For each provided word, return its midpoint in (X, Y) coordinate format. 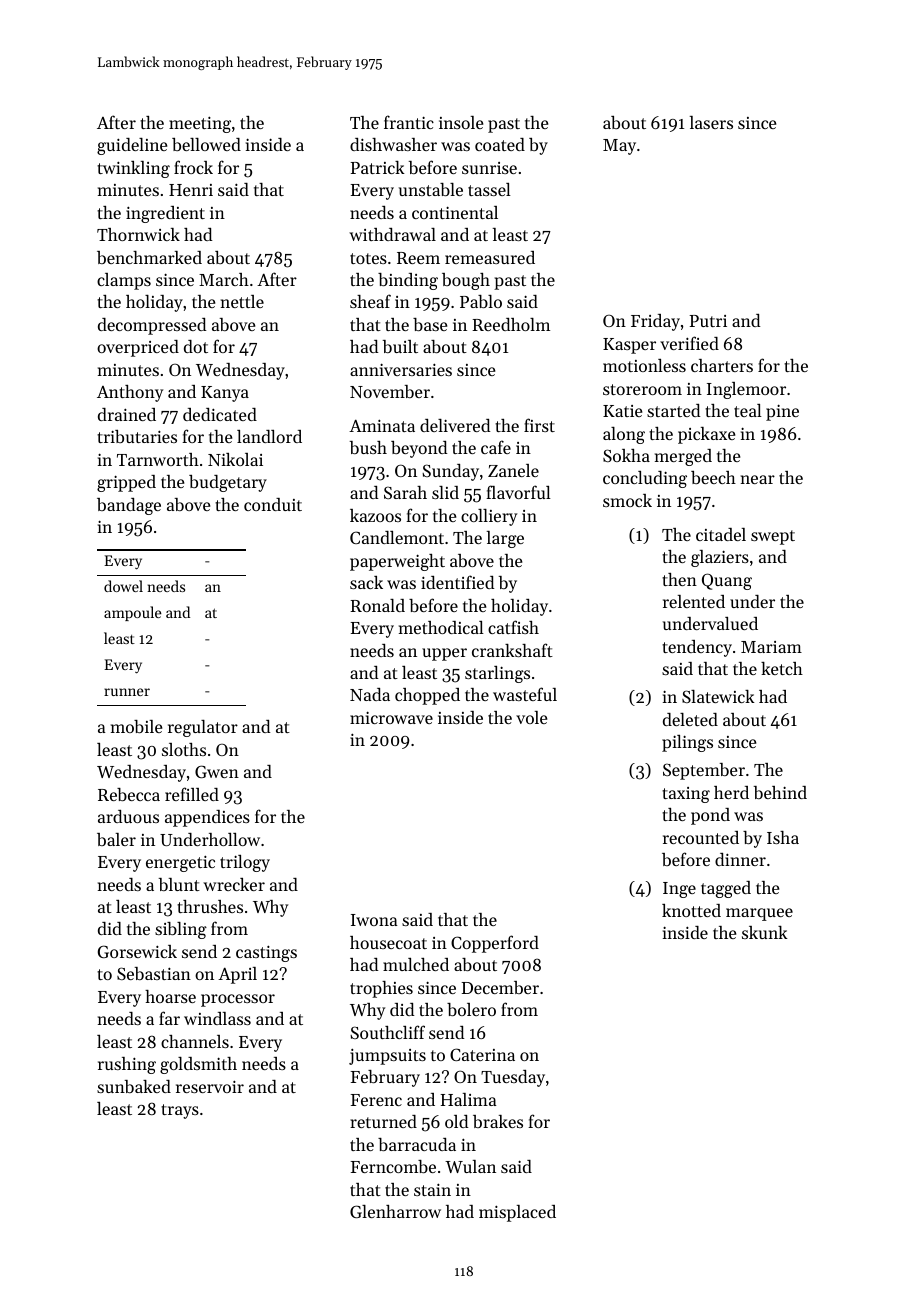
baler (116, 839)
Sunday (450, 472)
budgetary (228, 483)
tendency (697, 648)
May (619, 147)
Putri (708, 321)
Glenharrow (395, 1211)
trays (180, 1111)
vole (531, 717)
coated (500, 144)
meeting (200, 124)
